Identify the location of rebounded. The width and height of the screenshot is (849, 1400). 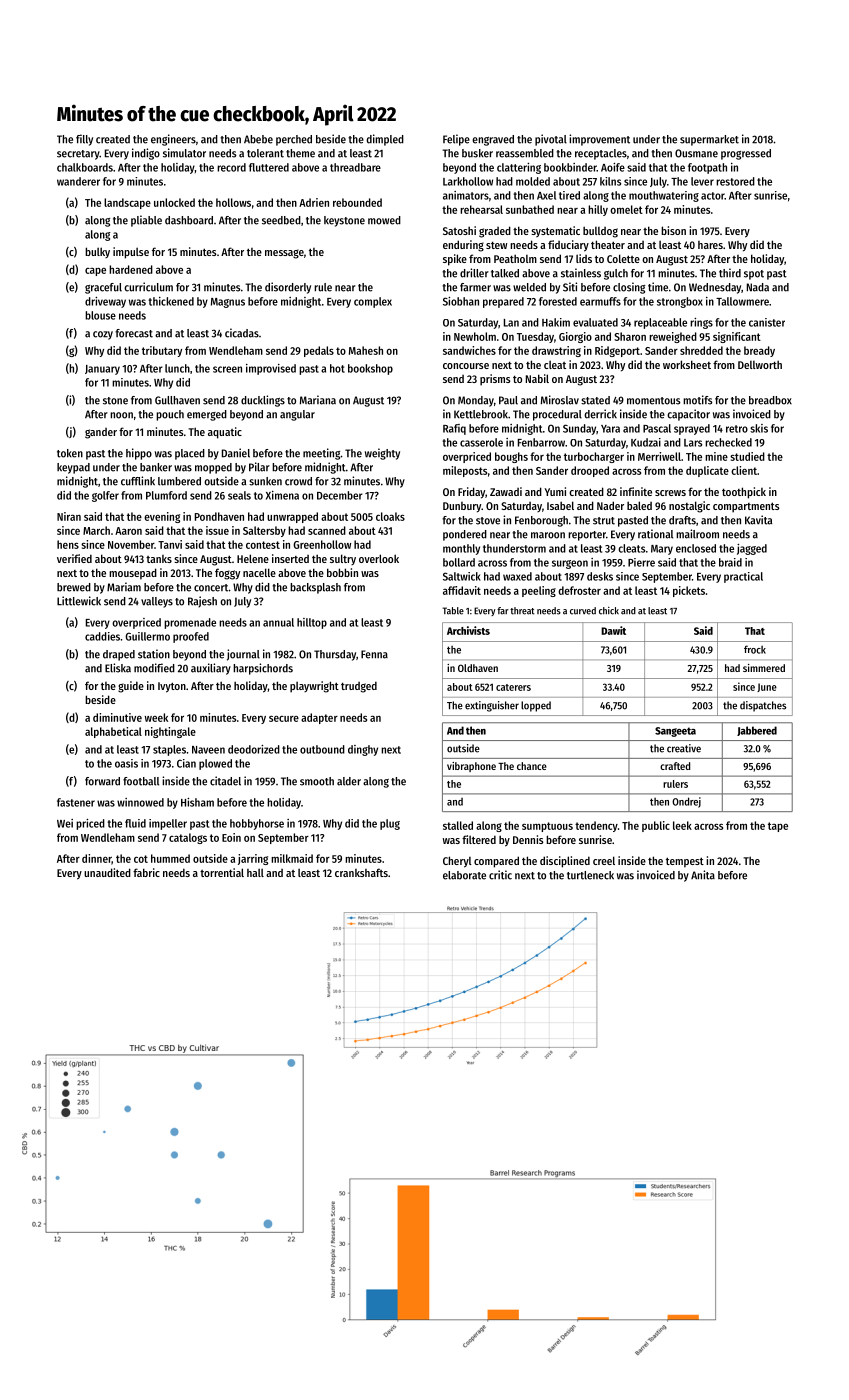
(357, 202).
